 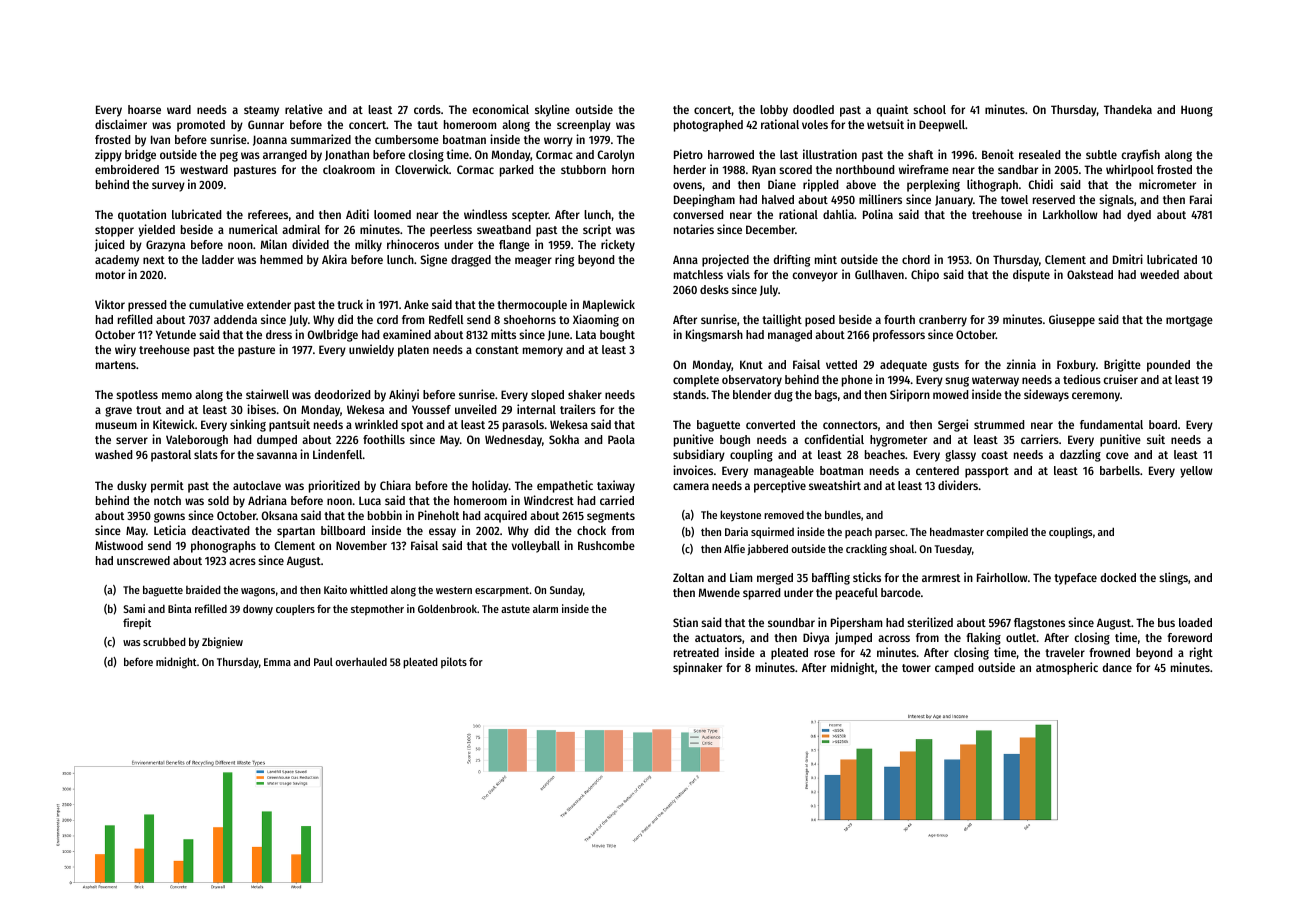 What do you see at coordinates (1128, 259) in the screenshot?
I see `Dmitri` at bounding box center [1128, 259].
